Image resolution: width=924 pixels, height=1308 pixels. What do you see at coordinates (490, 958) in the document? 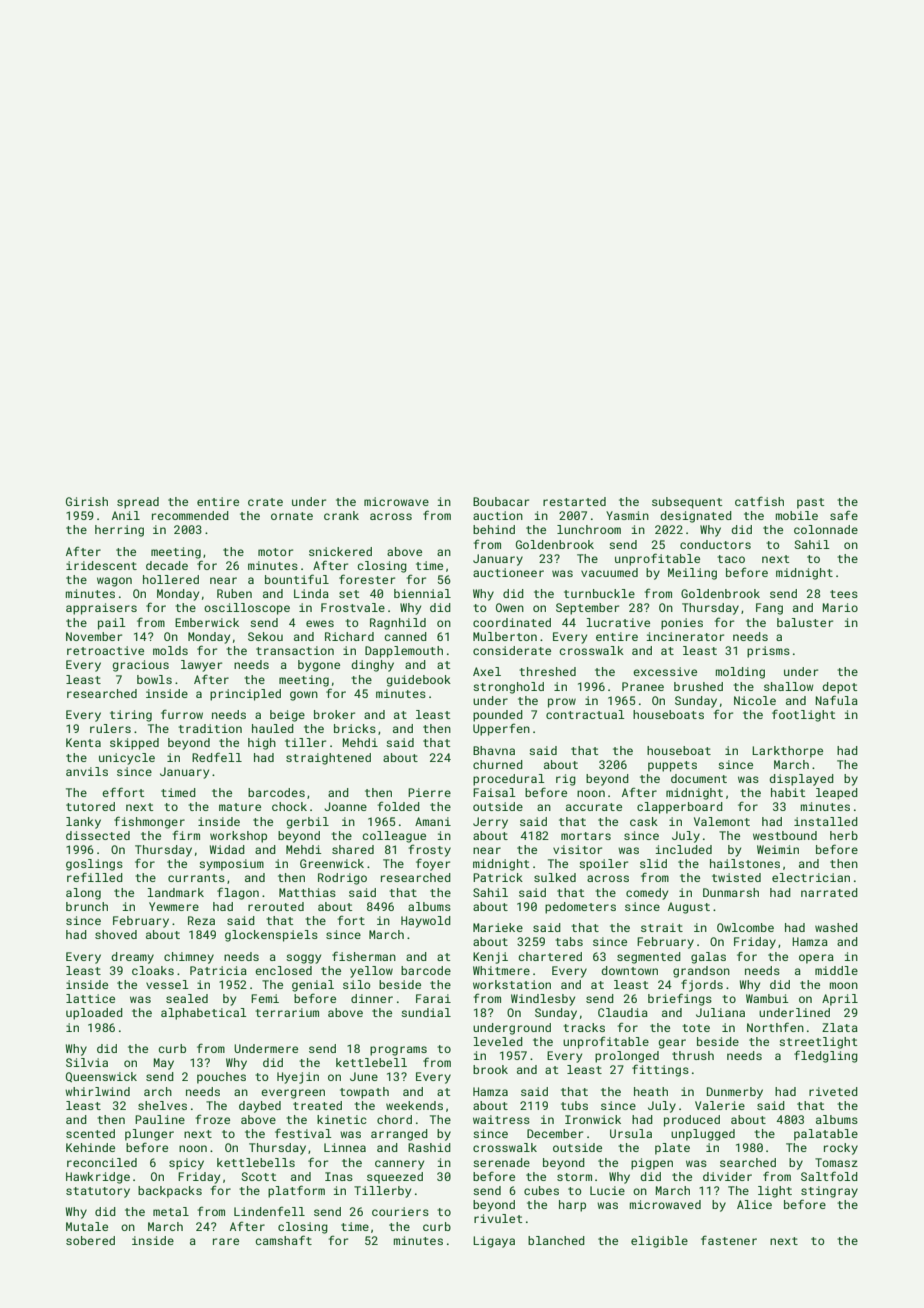
I see `Kenji` at bounding box center [490, 958].
